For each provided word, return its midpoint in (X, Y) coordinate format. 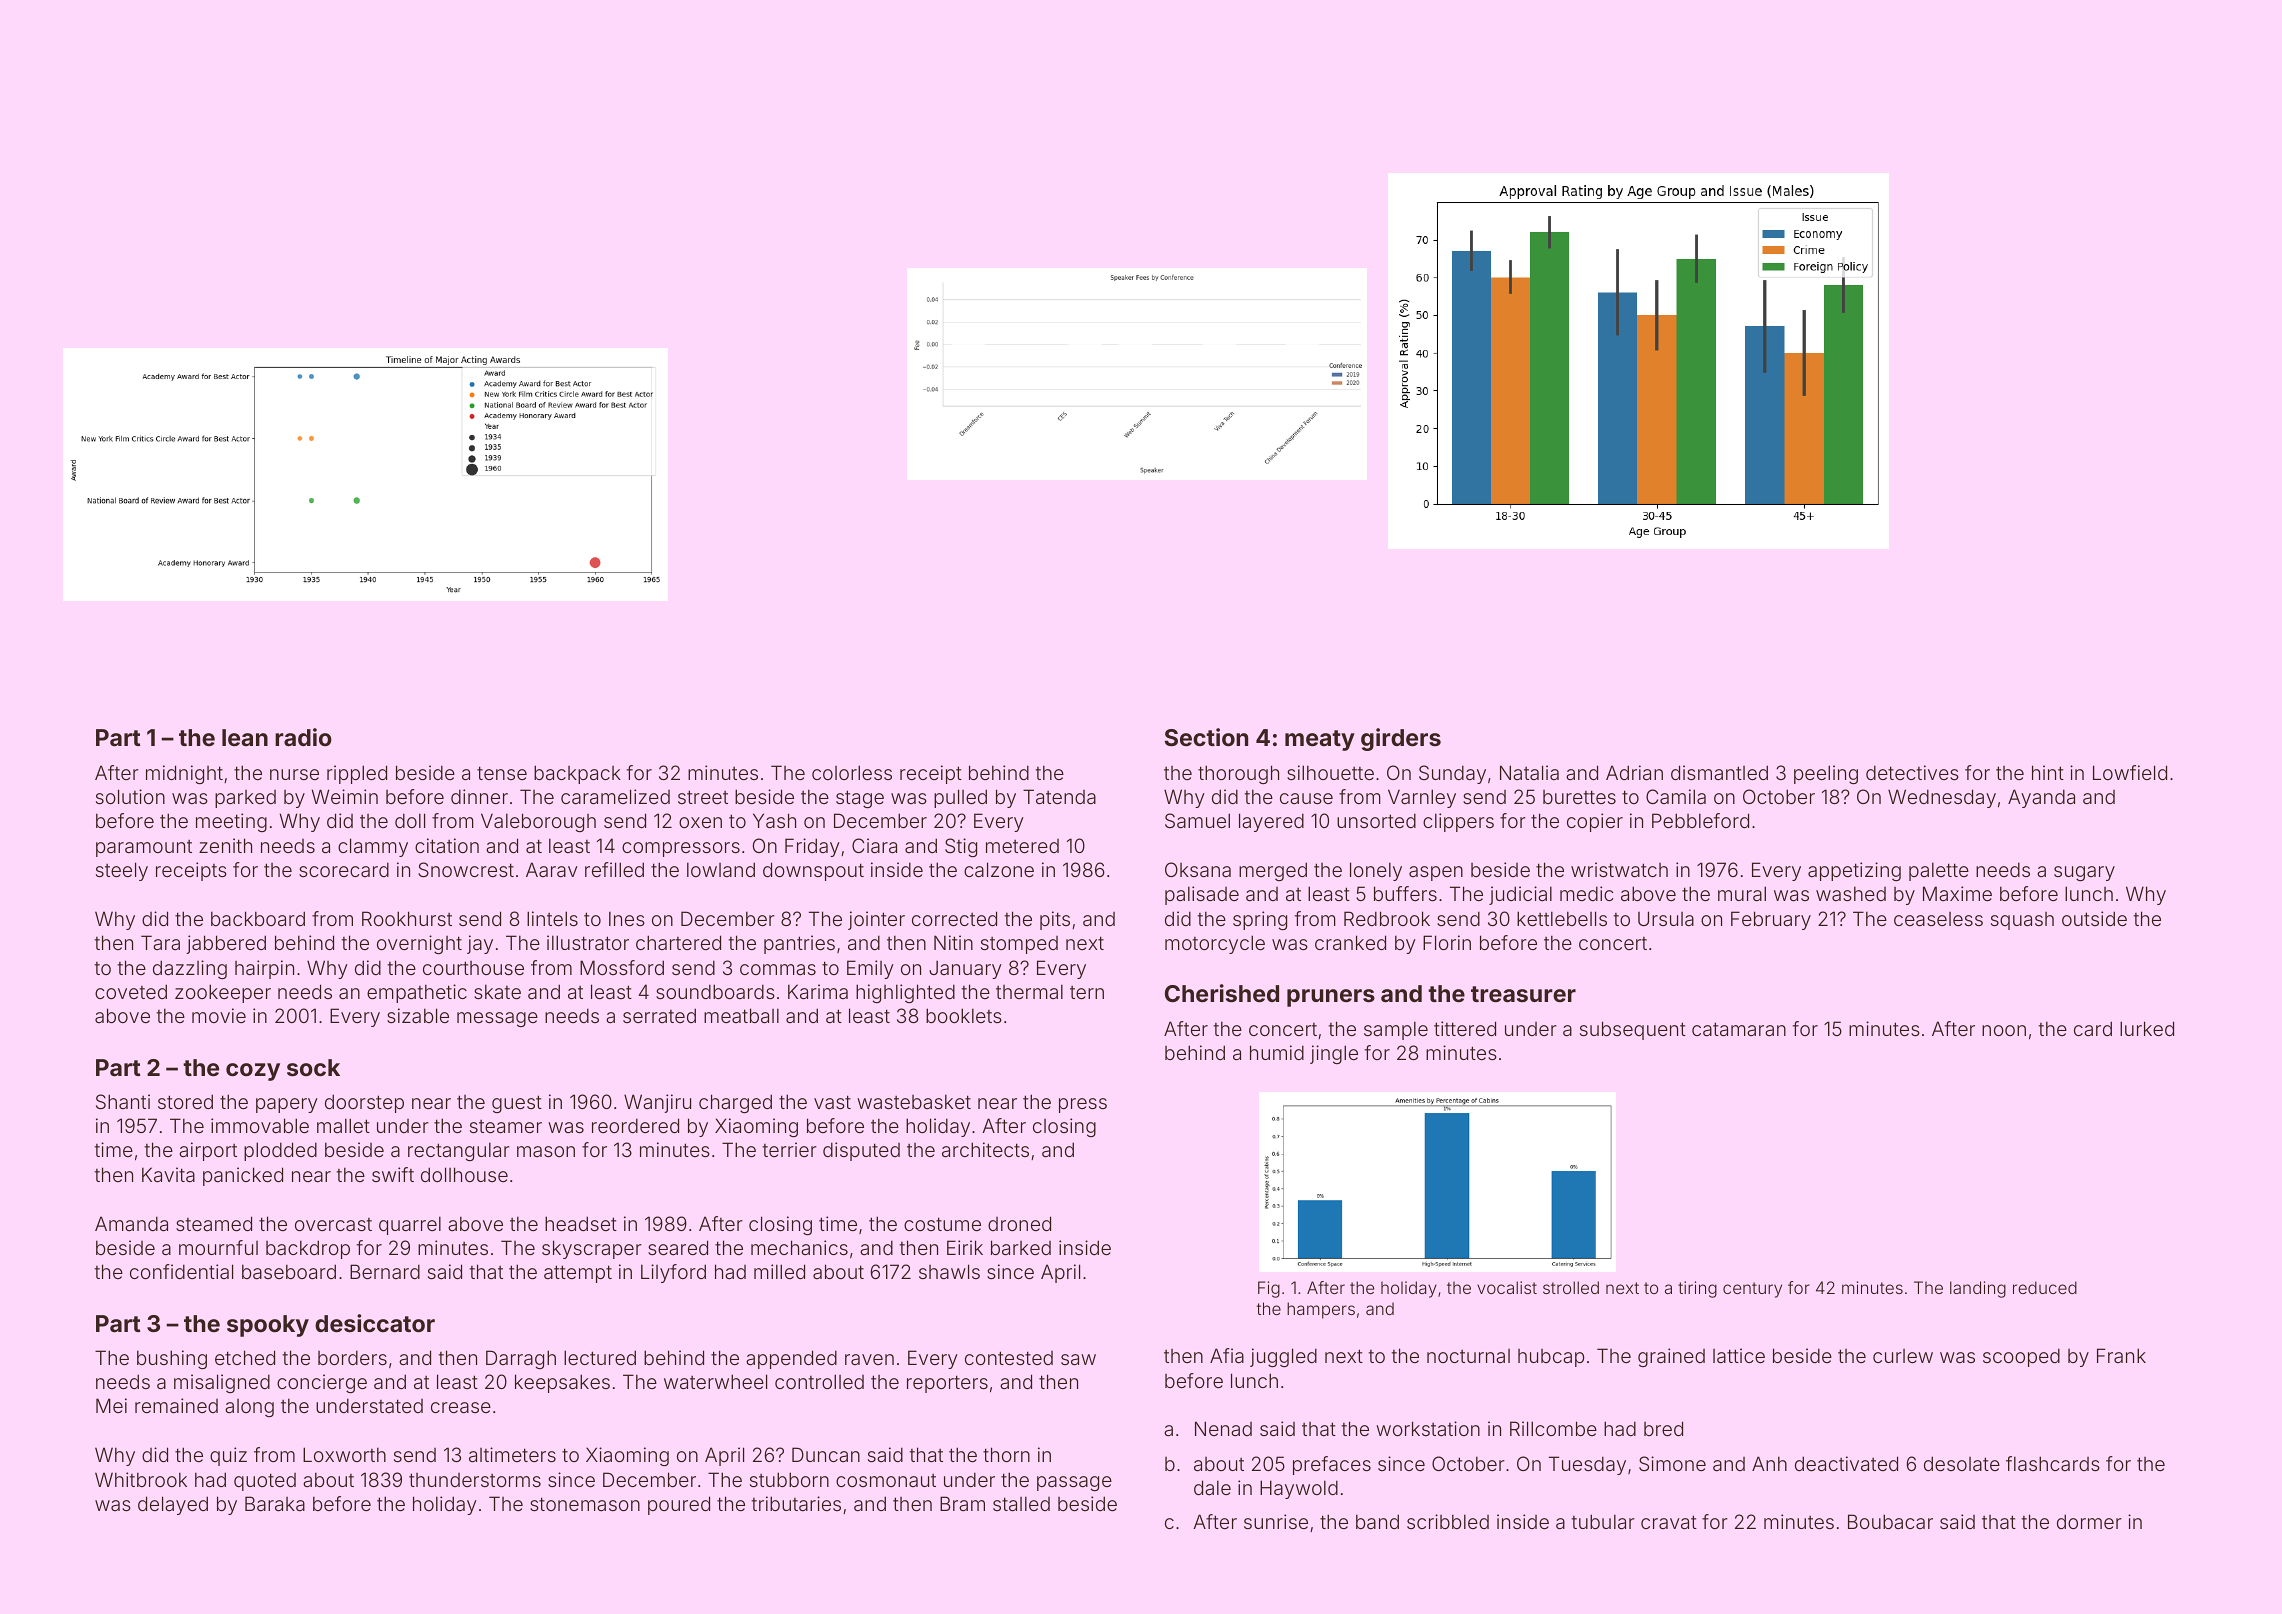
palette (1939, 871)
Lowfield (2130, 772)
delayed (173, 1505)
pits (1055, 920)
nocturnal (1468, 1356)
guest (517, 1104)
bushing (172, 1359)
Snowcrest (466, 869)
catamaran (1739, 1029)
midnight (184, 774)
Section (1206, 737)
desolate (1962, 1463)
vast (832, 1102)
